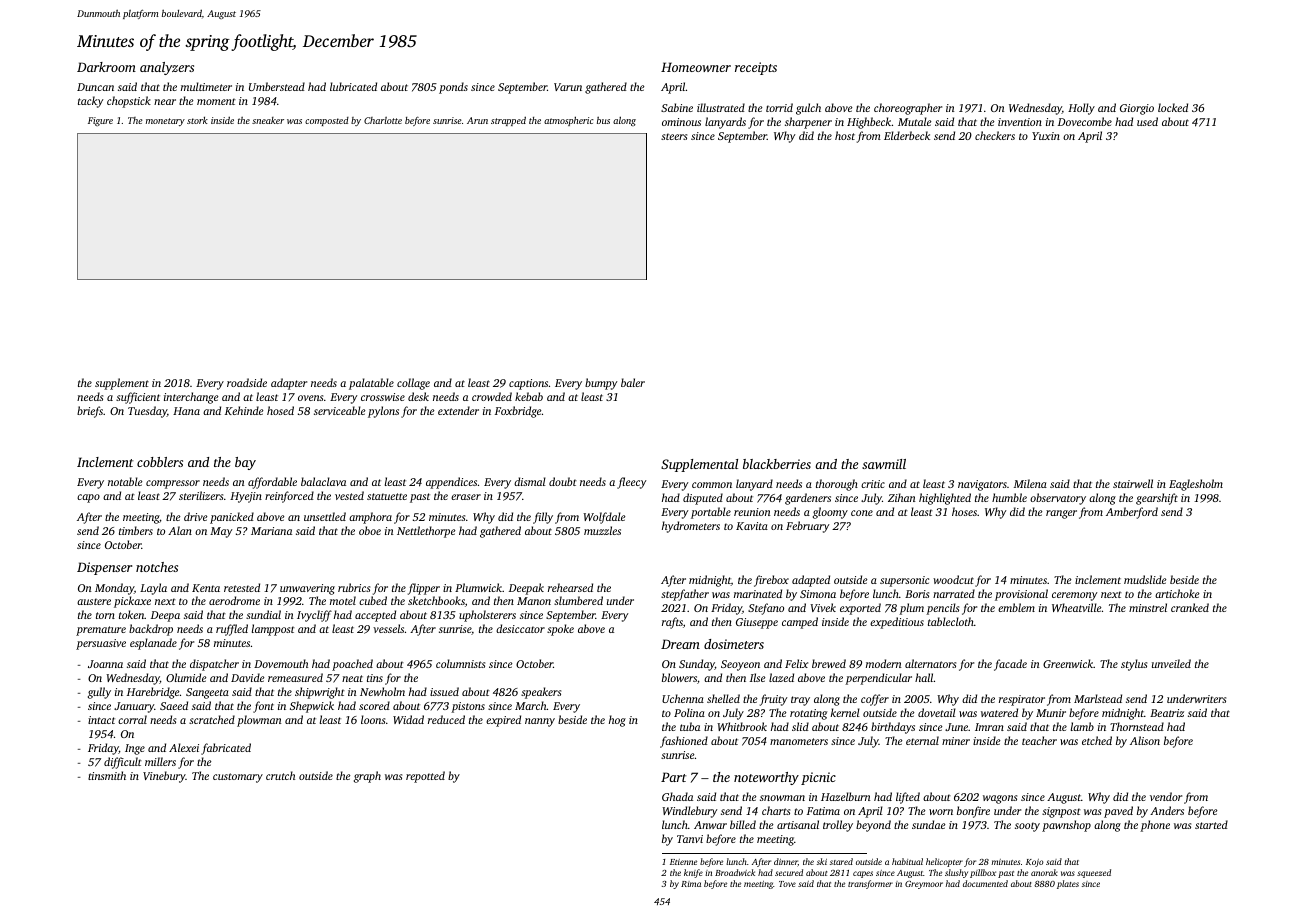 This image has height=924, width=1308. What do you see at coordinates (167, 68) in the image?
I see `analyzers` at bounding box center [167, 68].
